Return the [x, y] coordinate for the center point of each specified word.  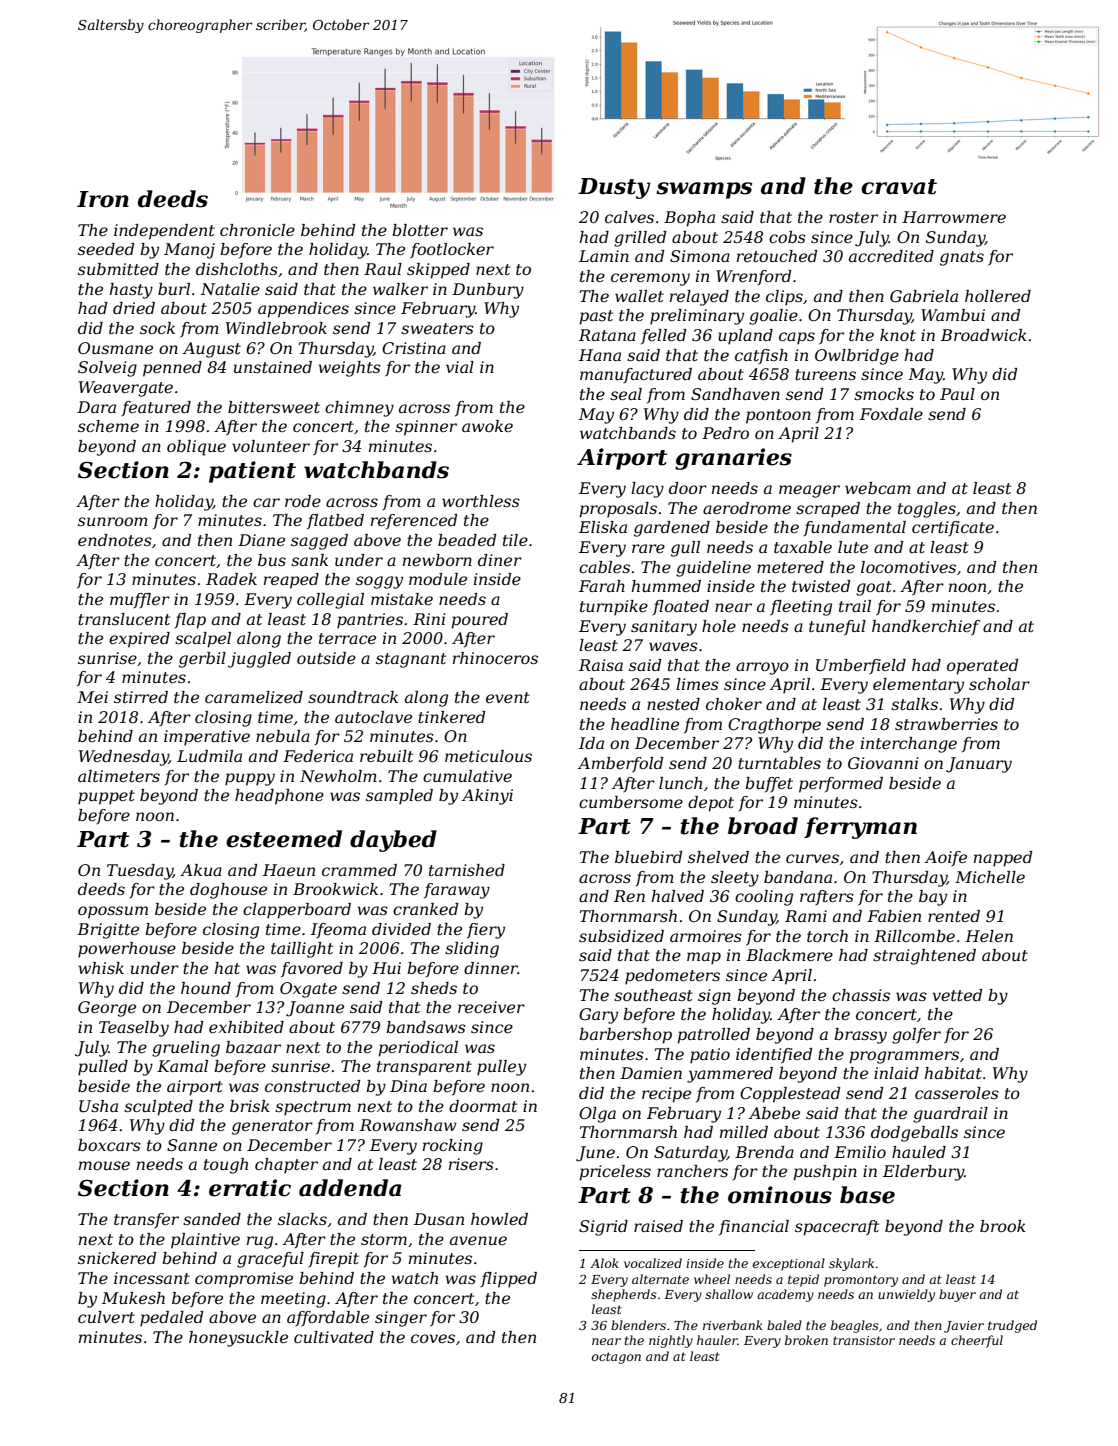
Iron [103, 199]
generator [272, 1127]
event [508, 697]
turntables [779, 763]
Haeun [289, 870]
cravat [899, 187]
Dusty [614, 188]
